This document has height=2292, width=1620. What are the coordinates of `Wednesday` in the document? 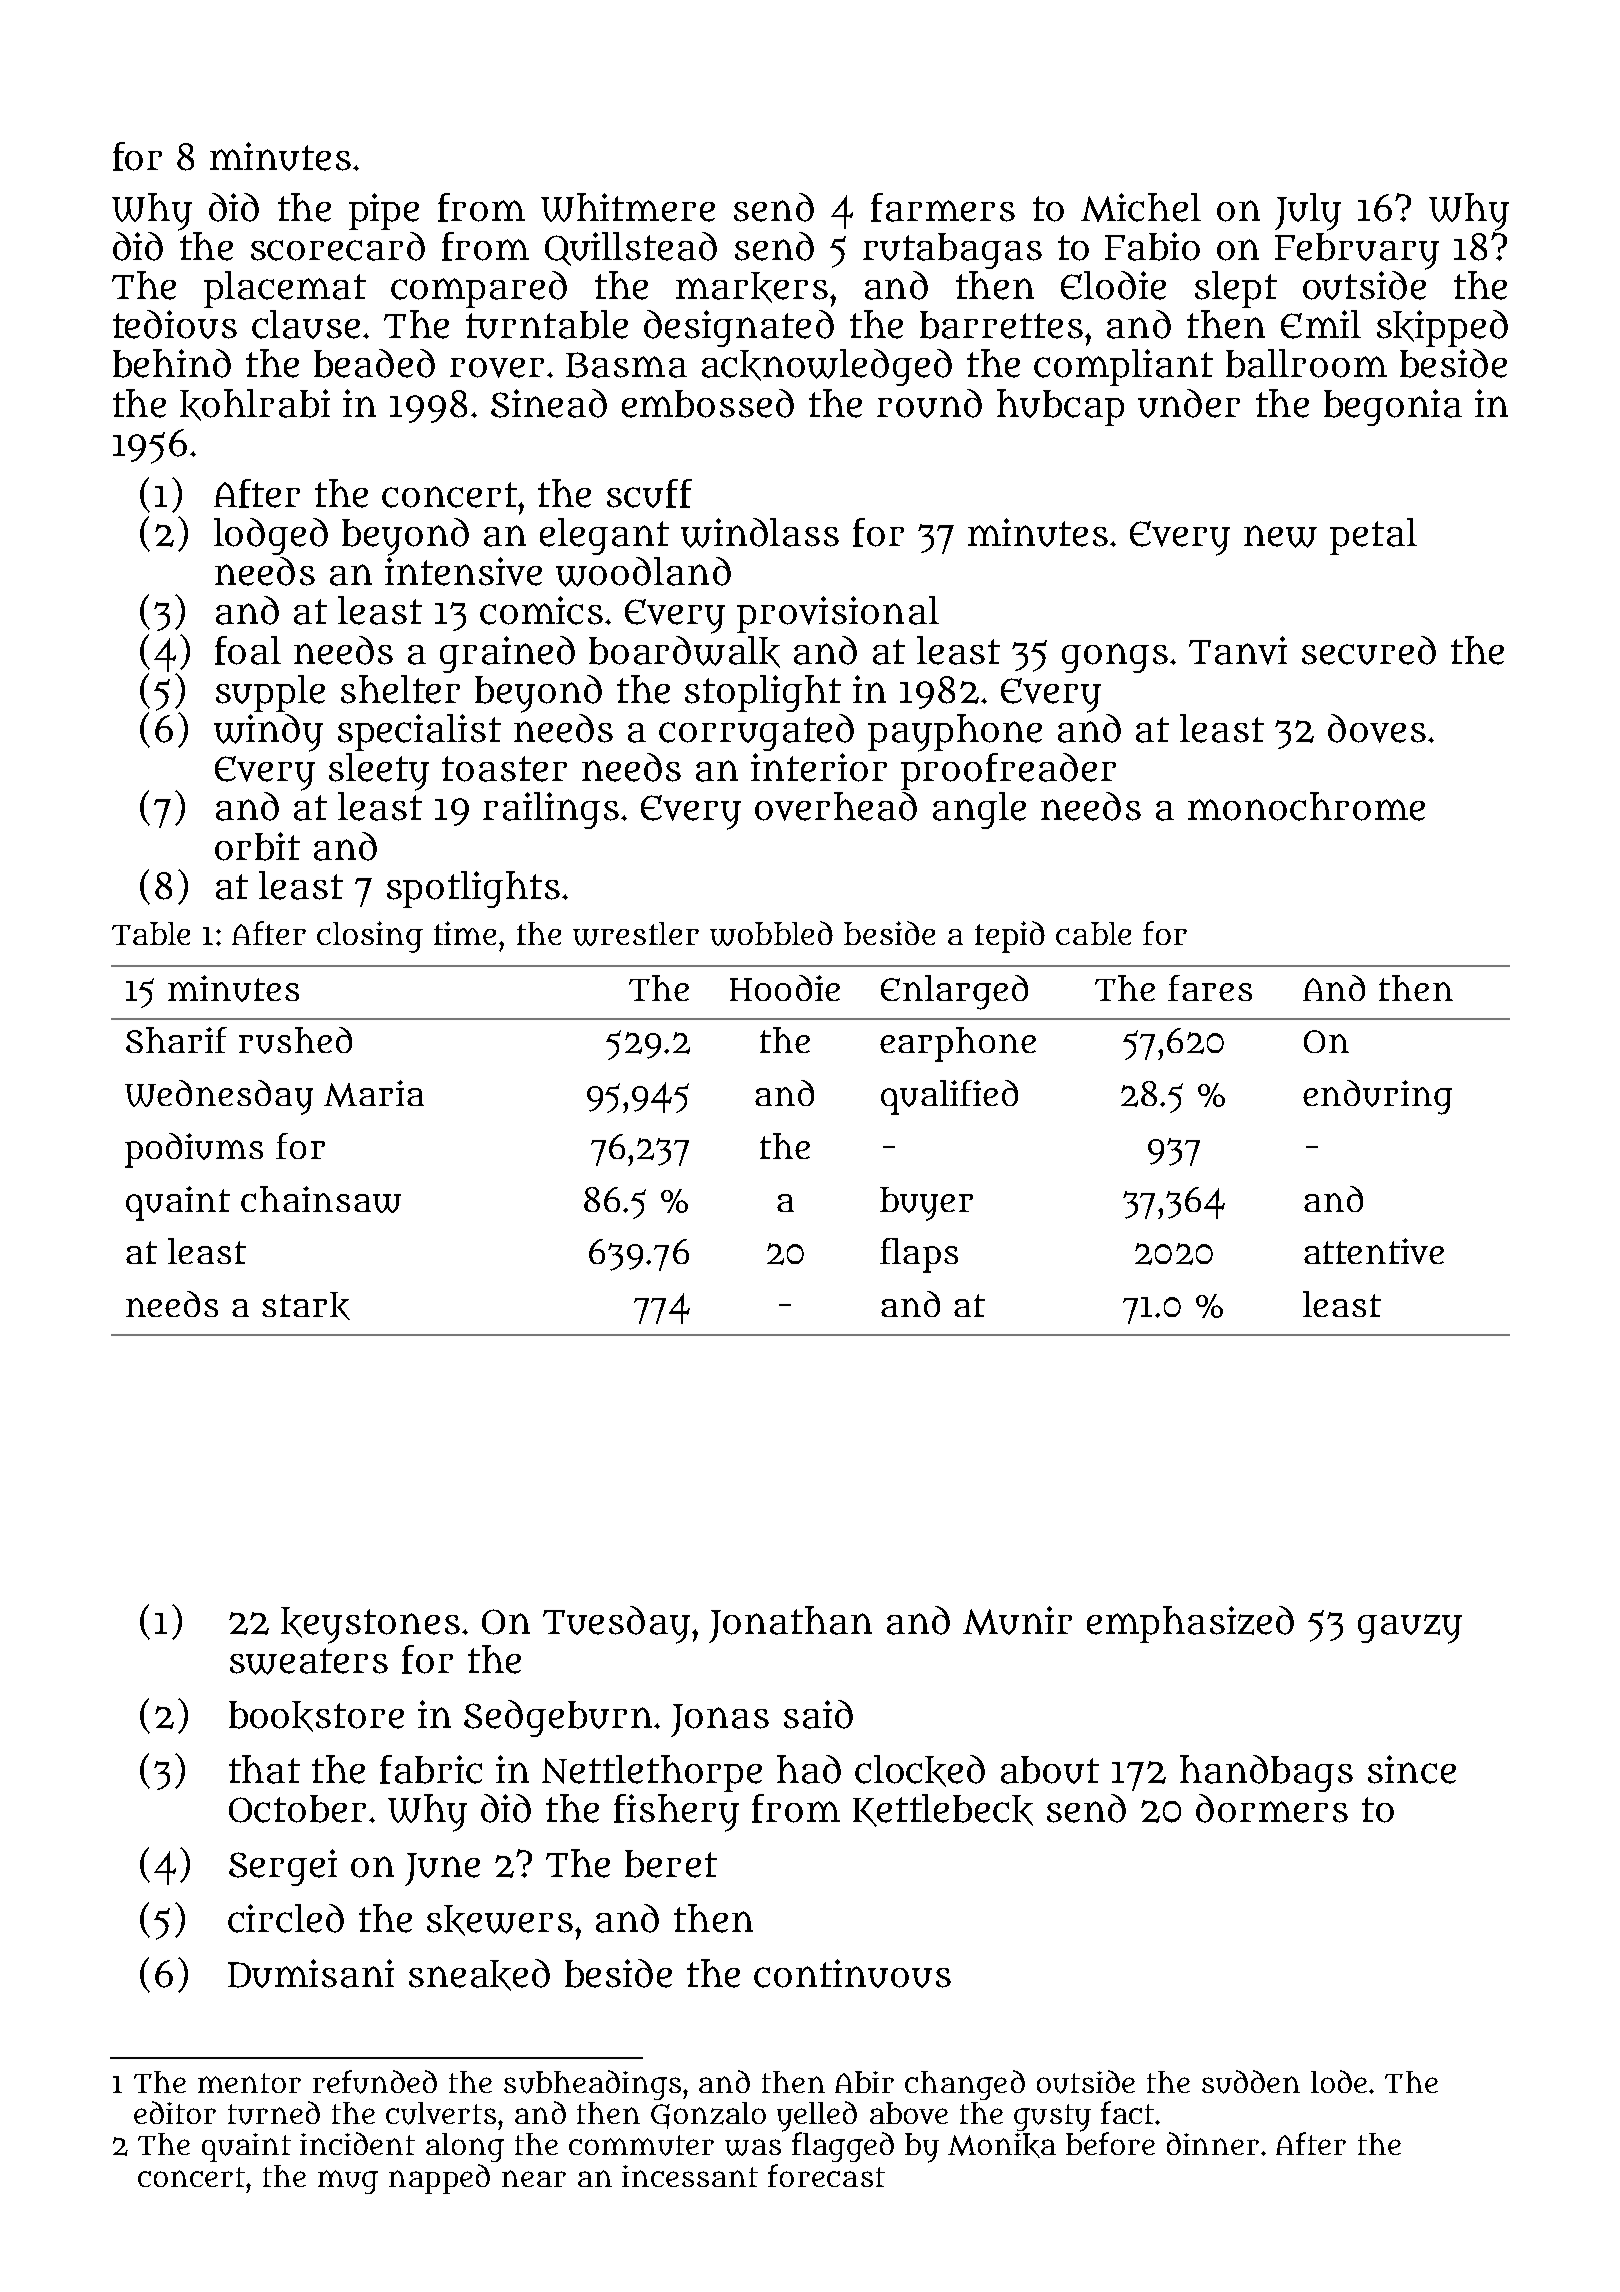 It's located at (219, 1097).
